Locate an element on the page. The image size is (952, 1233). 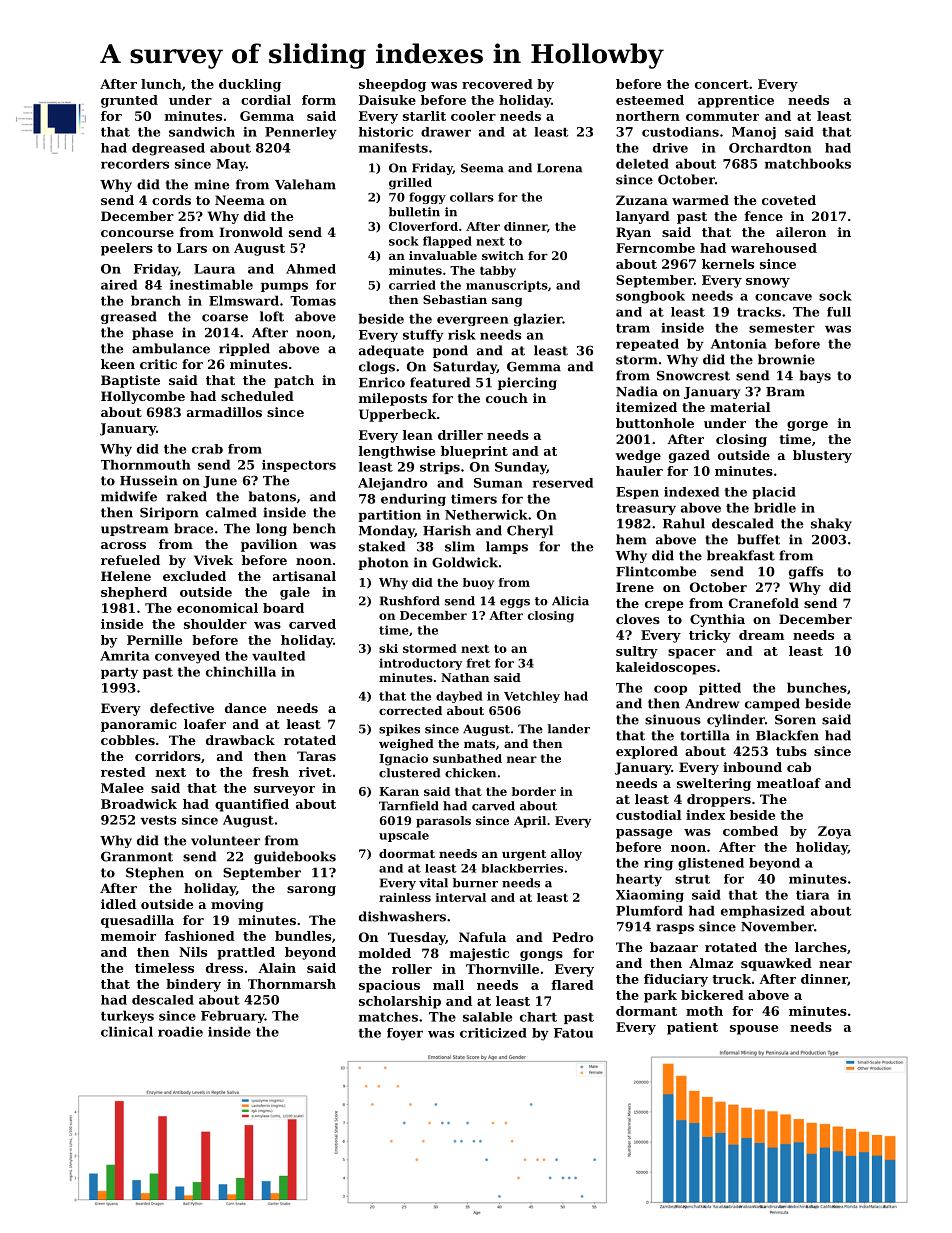
strut is located at coordinates (692, 879).
